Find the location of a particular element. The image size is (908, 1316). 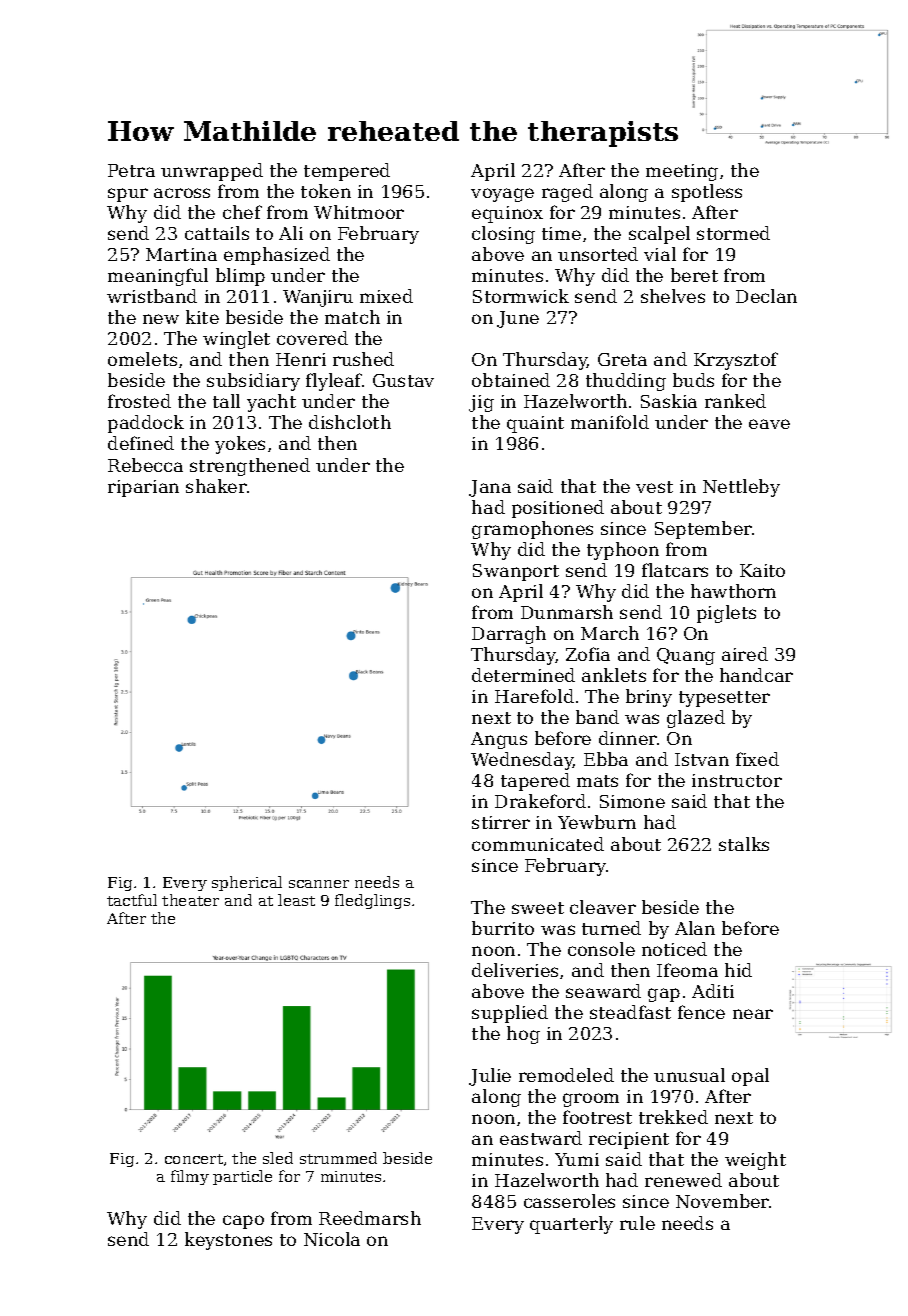

Darragh is located at coordinates (509, 635).
